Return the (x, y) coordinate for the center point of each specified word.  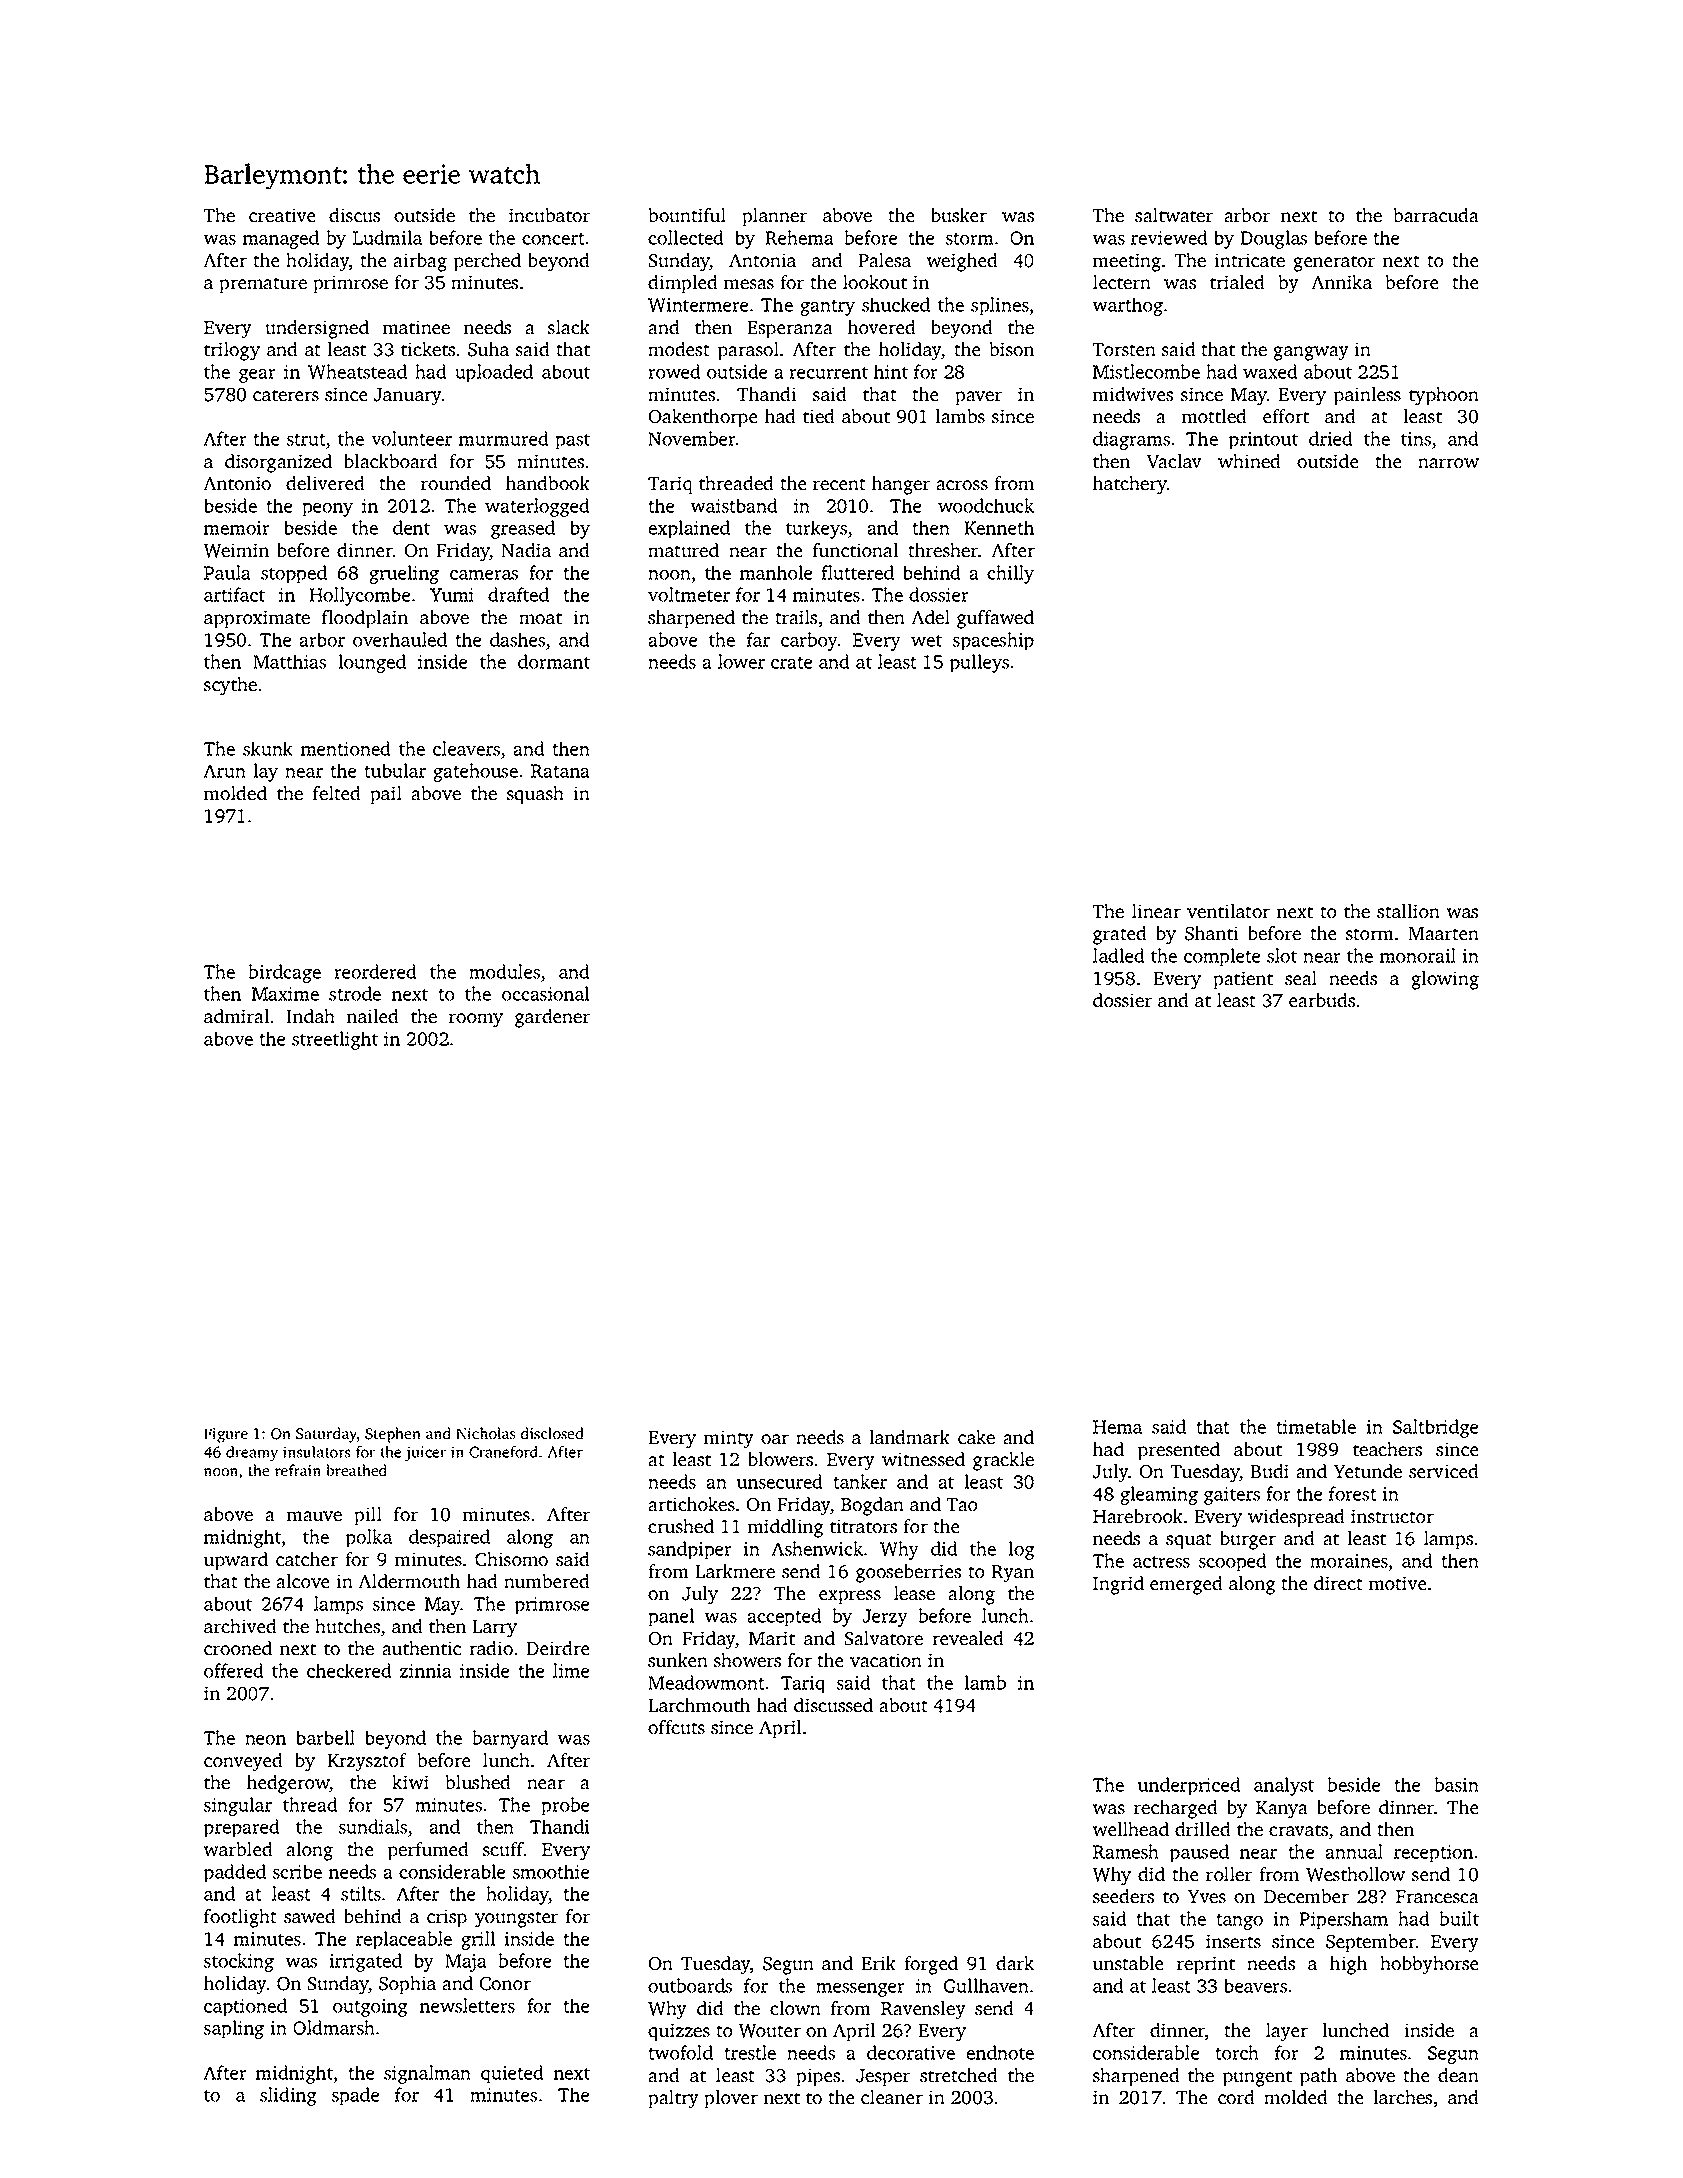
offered (234, 1670)
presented (1179, 1451)
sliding (288, 2096)
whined (1249, 461)
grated (1120, 935)
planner (774, 217)
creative (282, 215)
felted (337, 793)
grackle (1003, 1461)
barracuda (1436, 215)
